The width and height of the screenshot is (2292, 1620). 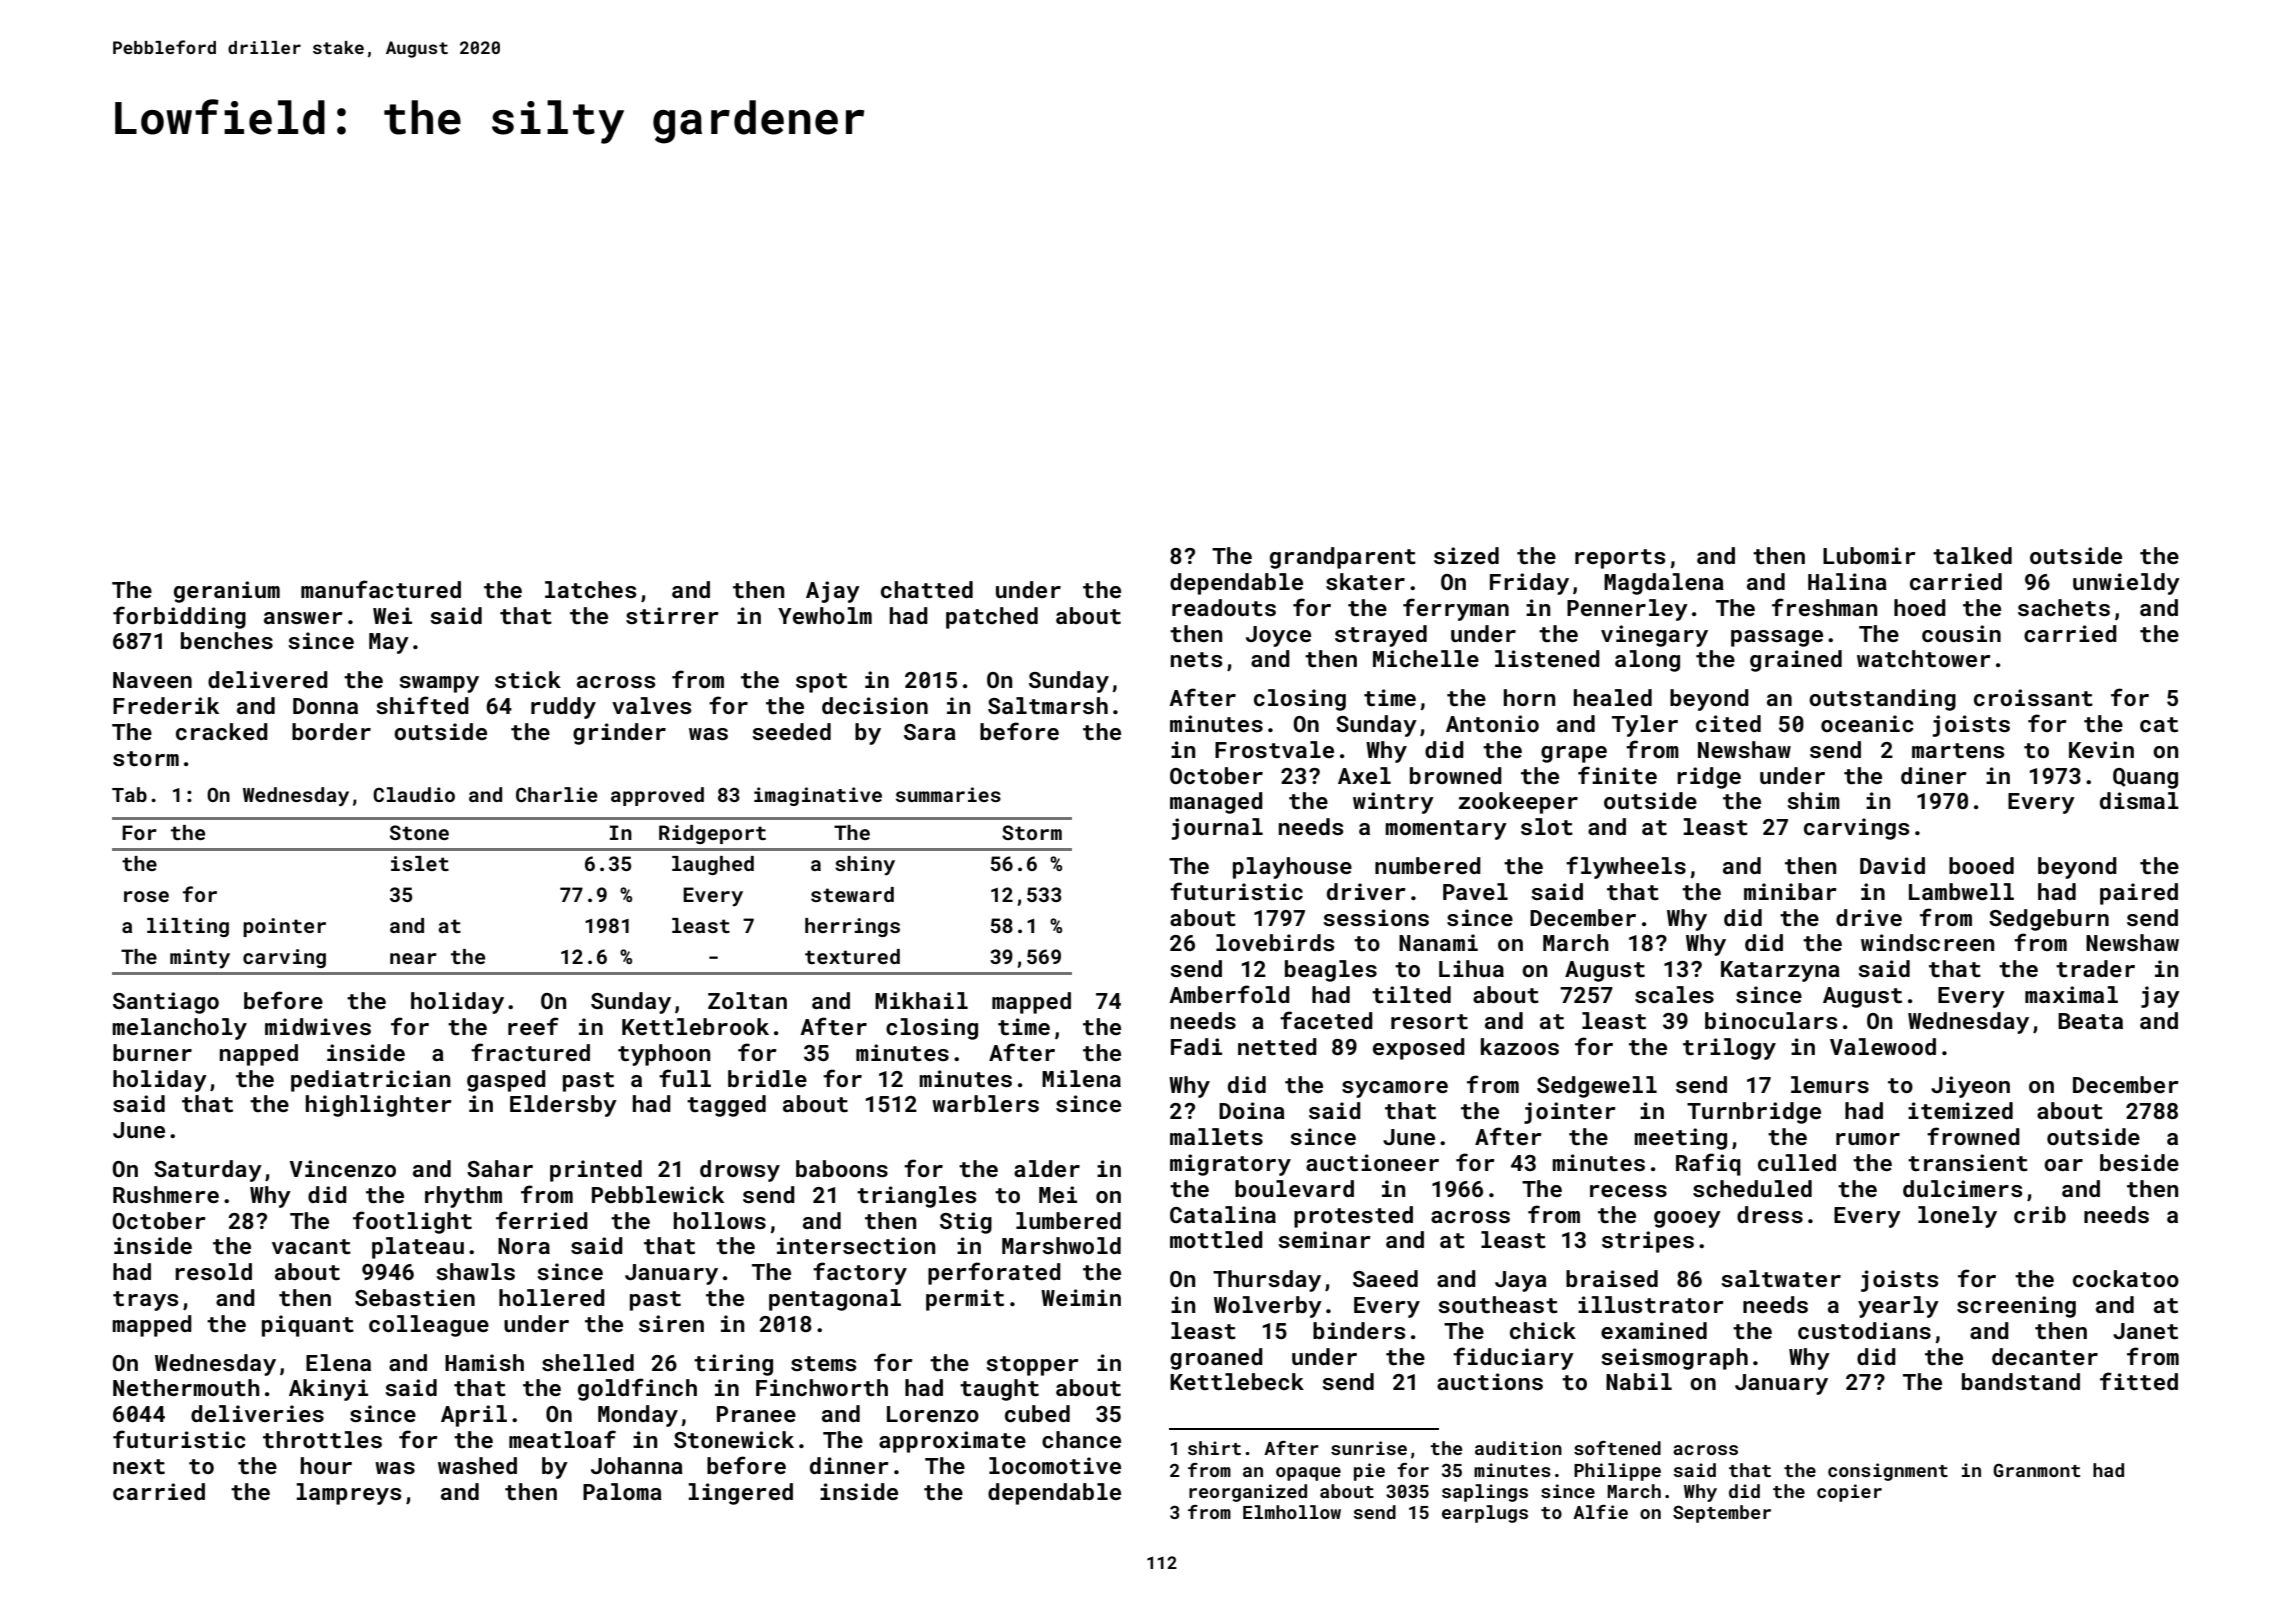 I want to click on piquant, so click(x=308, y=1326).
